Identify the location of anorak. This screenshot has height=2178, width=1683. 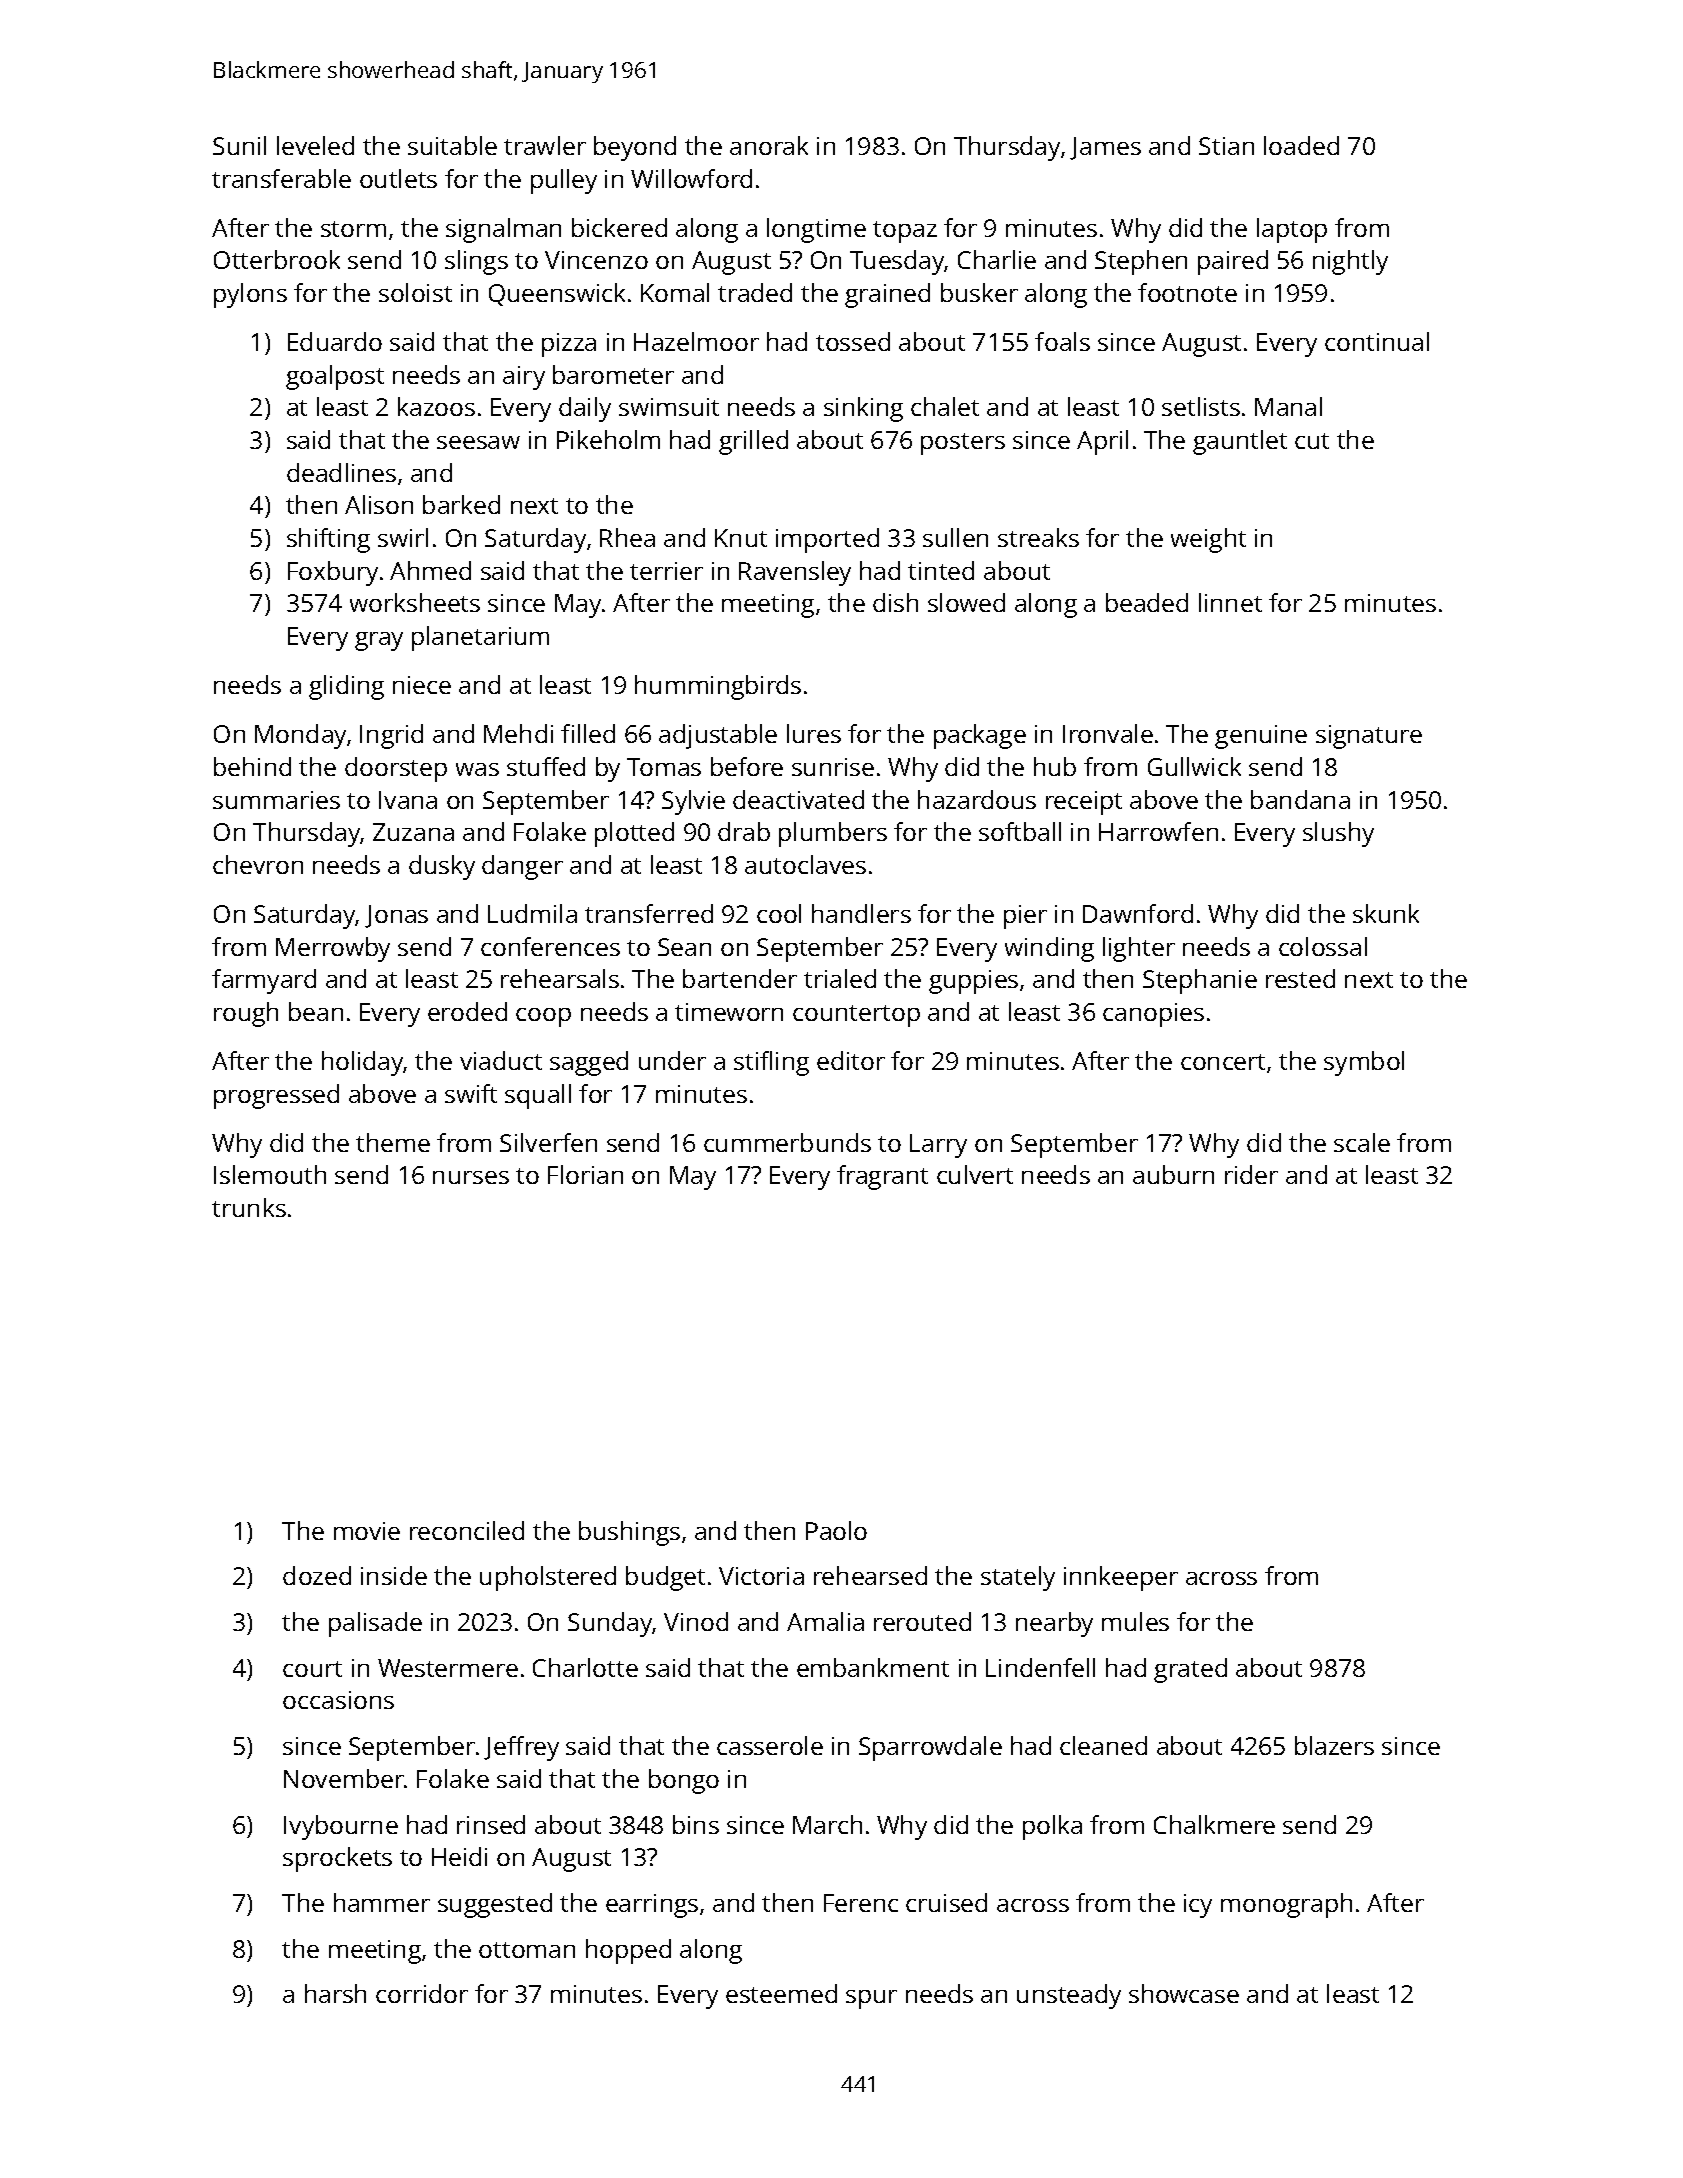
(769, 145).
